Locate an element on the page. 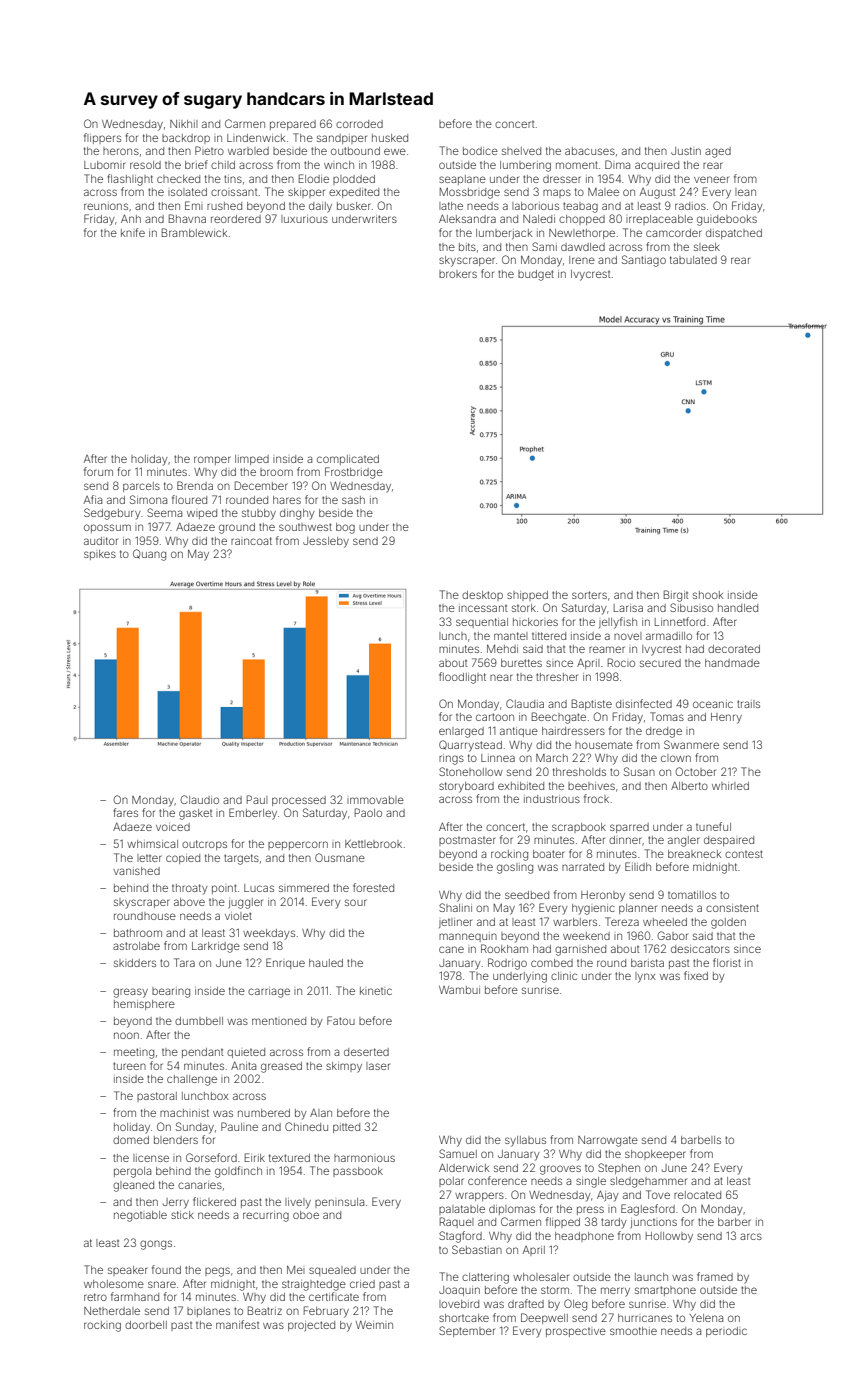  tabulated is located at coordinates (693, 260).
